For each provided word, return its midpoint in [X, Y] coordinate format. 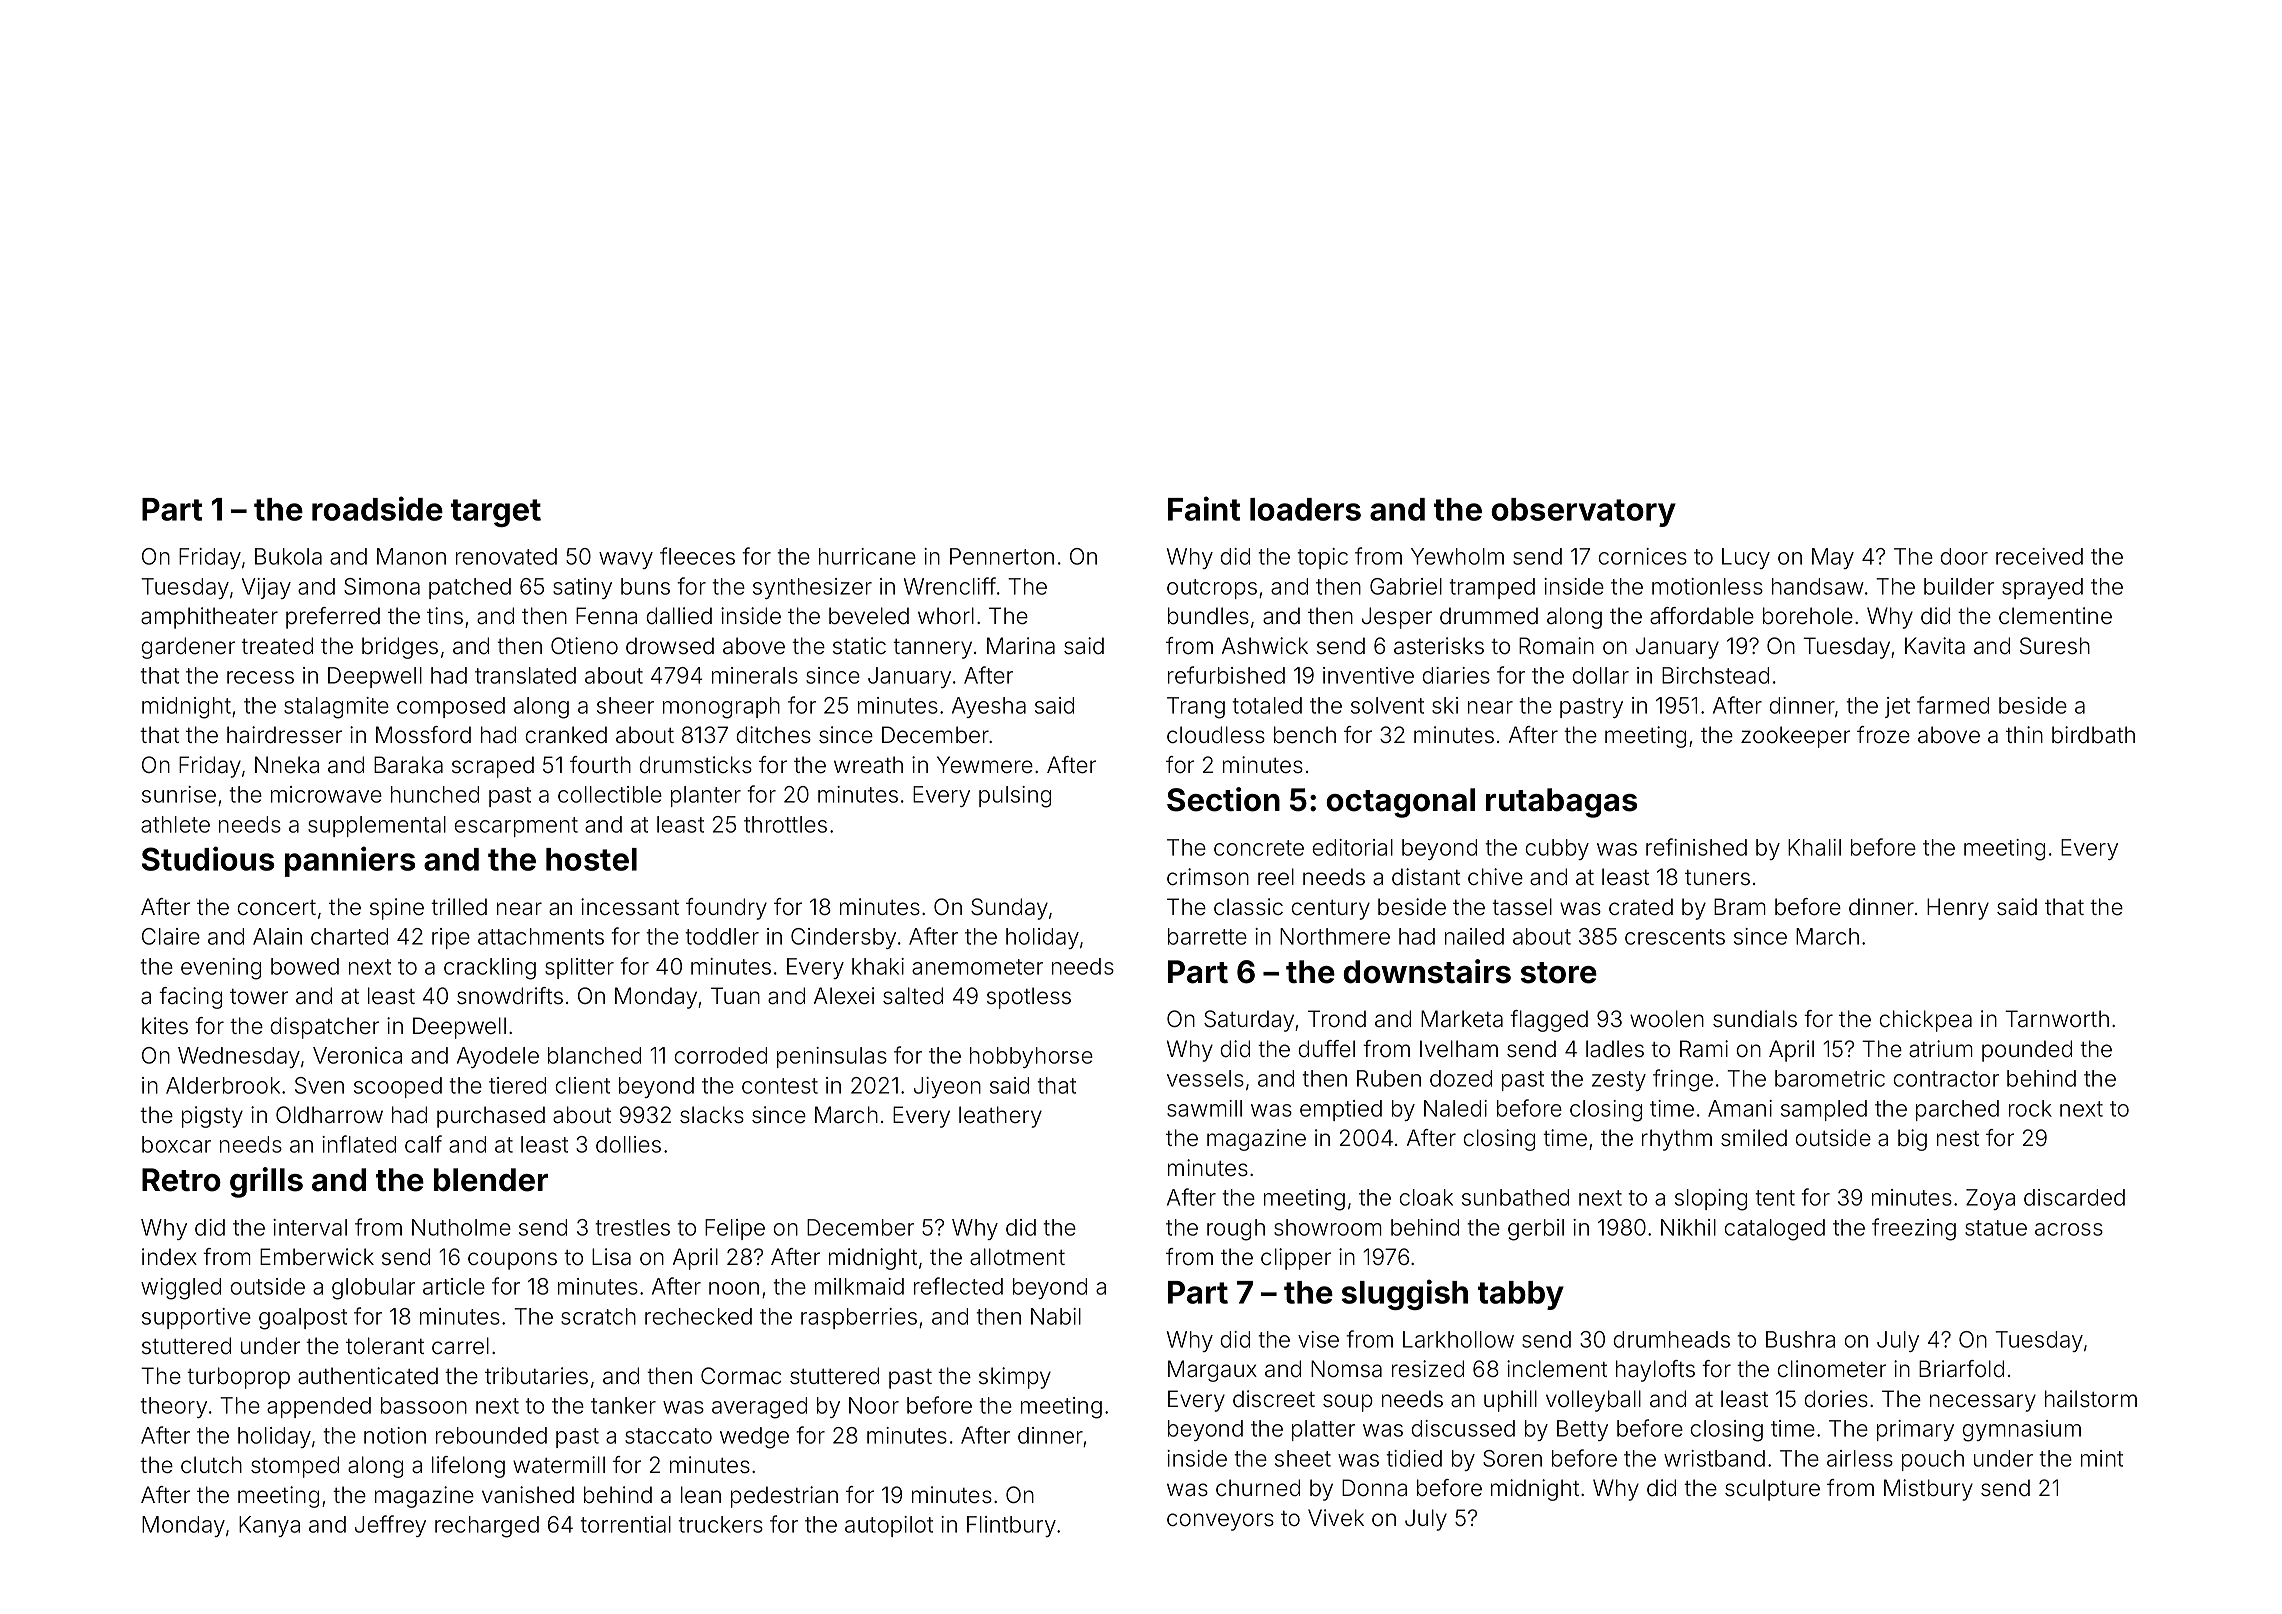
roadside [377, 508]
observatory [1583, 512]
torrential [625, 1524]
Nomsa [1346, 1369]
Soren [1512, 1458]
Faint [1204, 508]
